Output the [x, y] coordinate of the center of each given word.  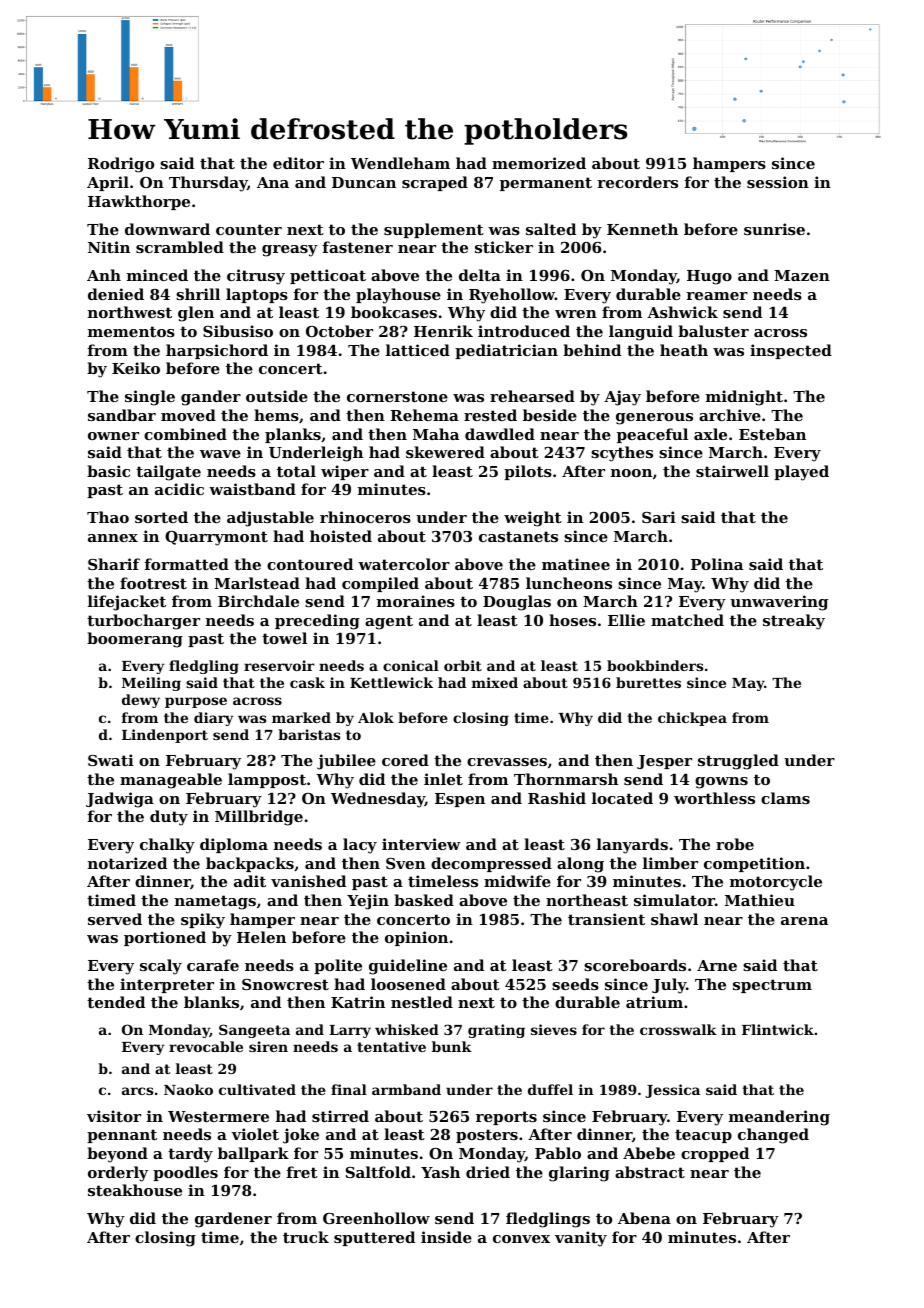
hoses [572, 620]
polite [338, 966]
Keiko [136, 368]
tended [116, 1002]
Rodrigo [121, 165]
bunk [452, 1046]
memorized [539, 163]
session [778, 182]
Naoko [188, 1089]
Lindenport [165, 736]
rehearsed [532, 396]
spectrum [772, 986]
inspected [791, 351]
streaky [794, 622]
